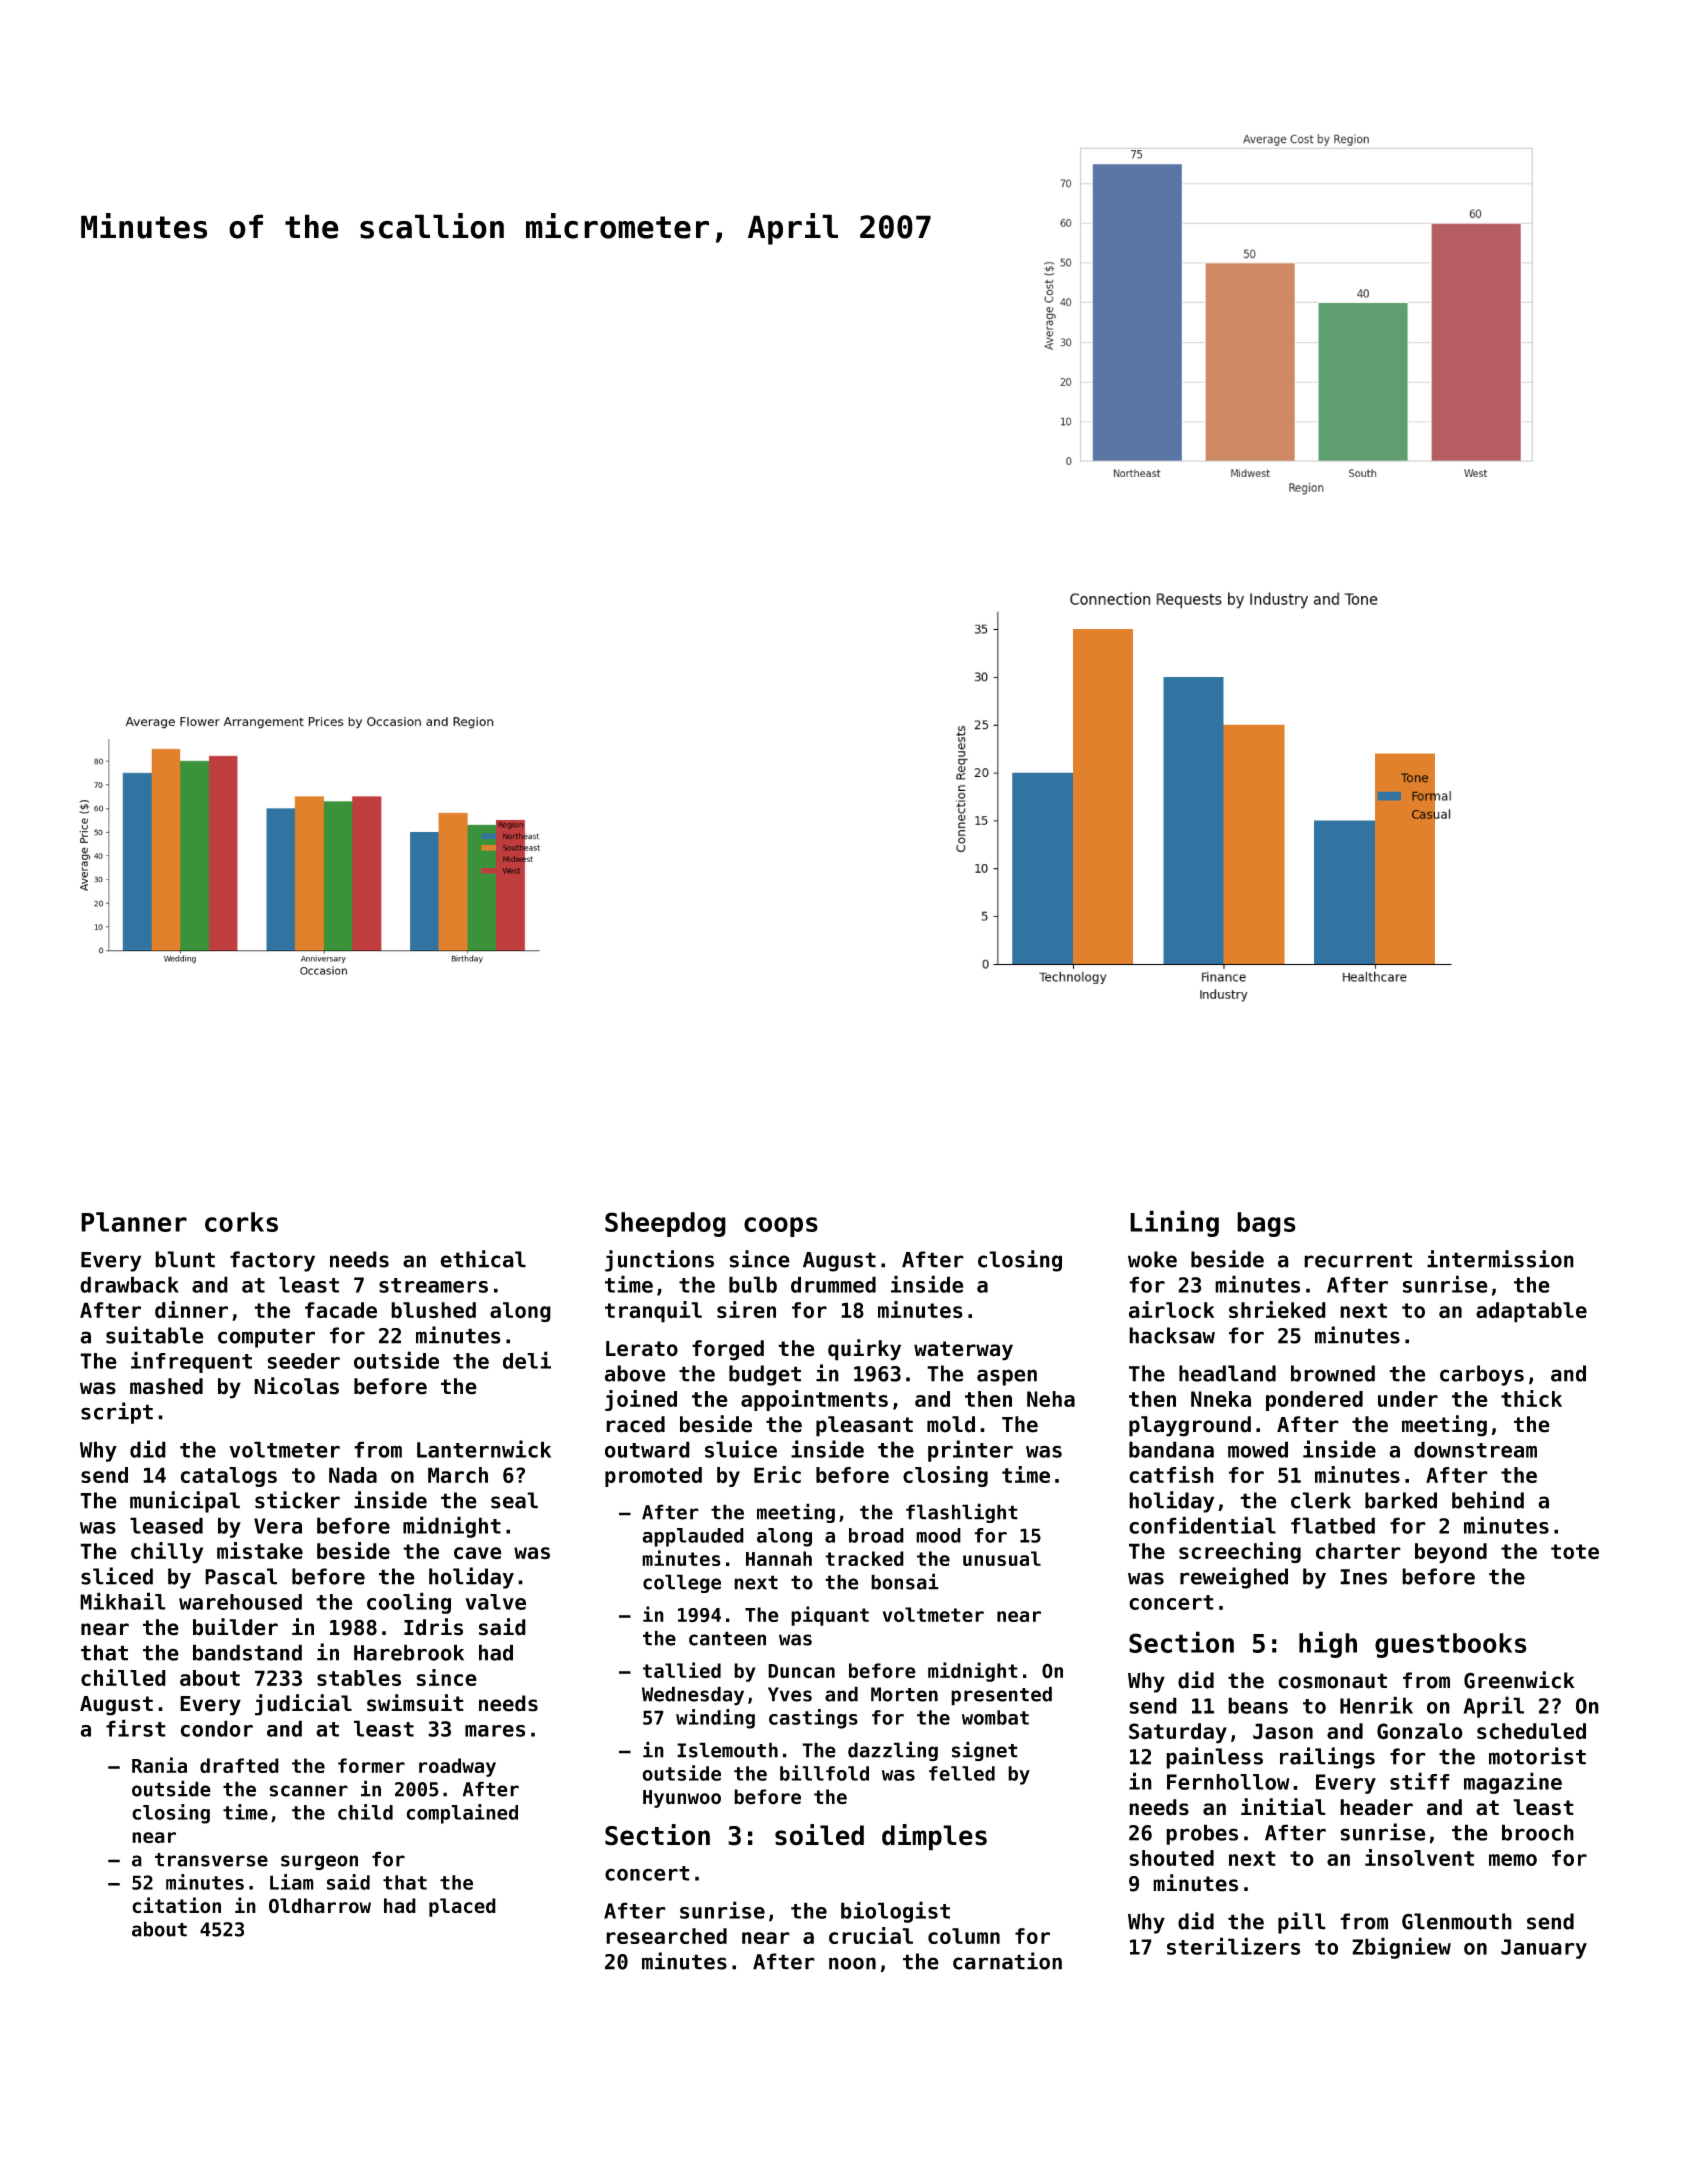 Image resolution: width=1683 pixels, height=2178 pixels. Describe the element at coordinates (166, 1386) in the document. I see `mashed` at that location.
